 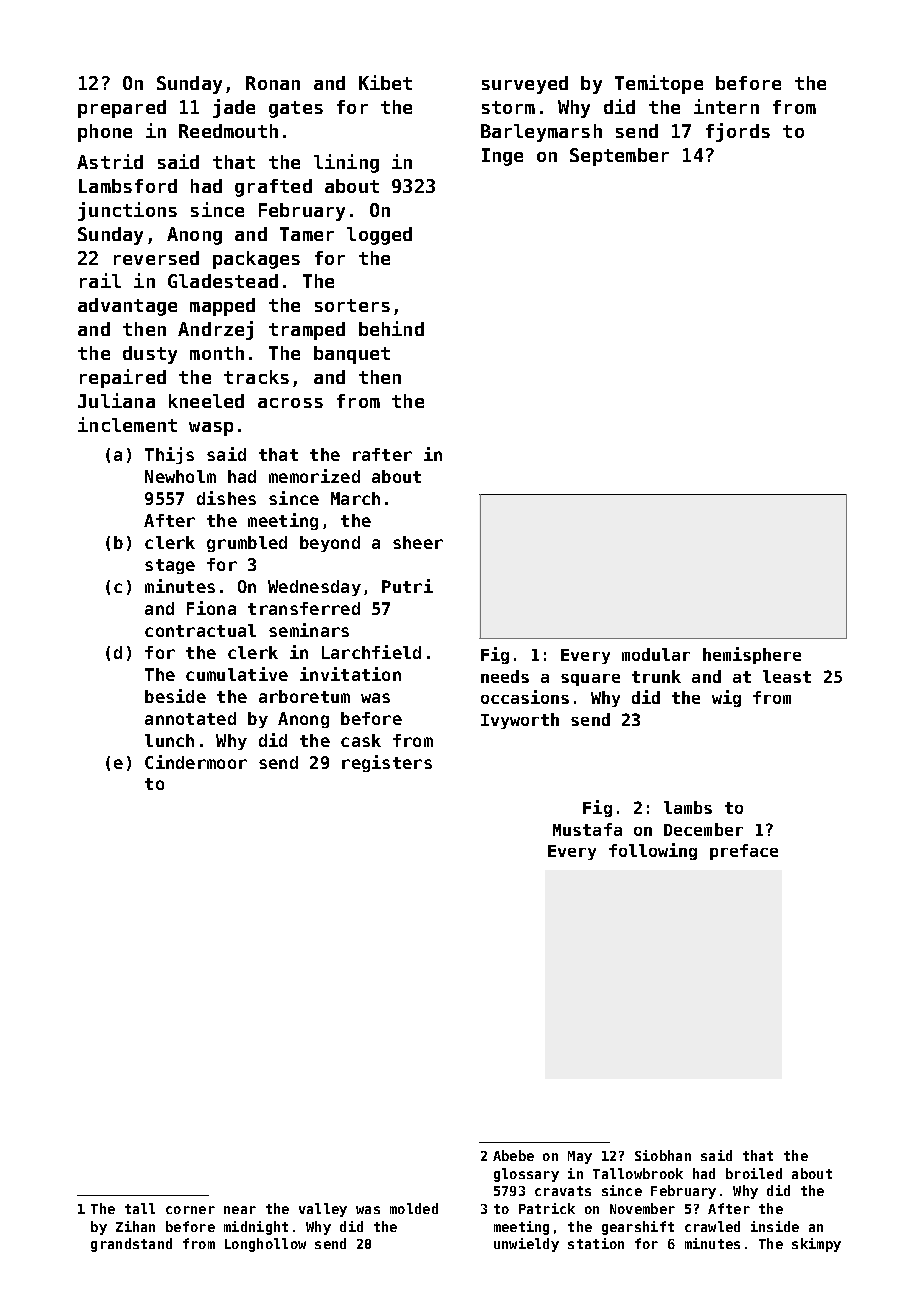 What do you see at coordinates (656, 654) in the document?
I see `modular` at bounding box center [656, 654].
